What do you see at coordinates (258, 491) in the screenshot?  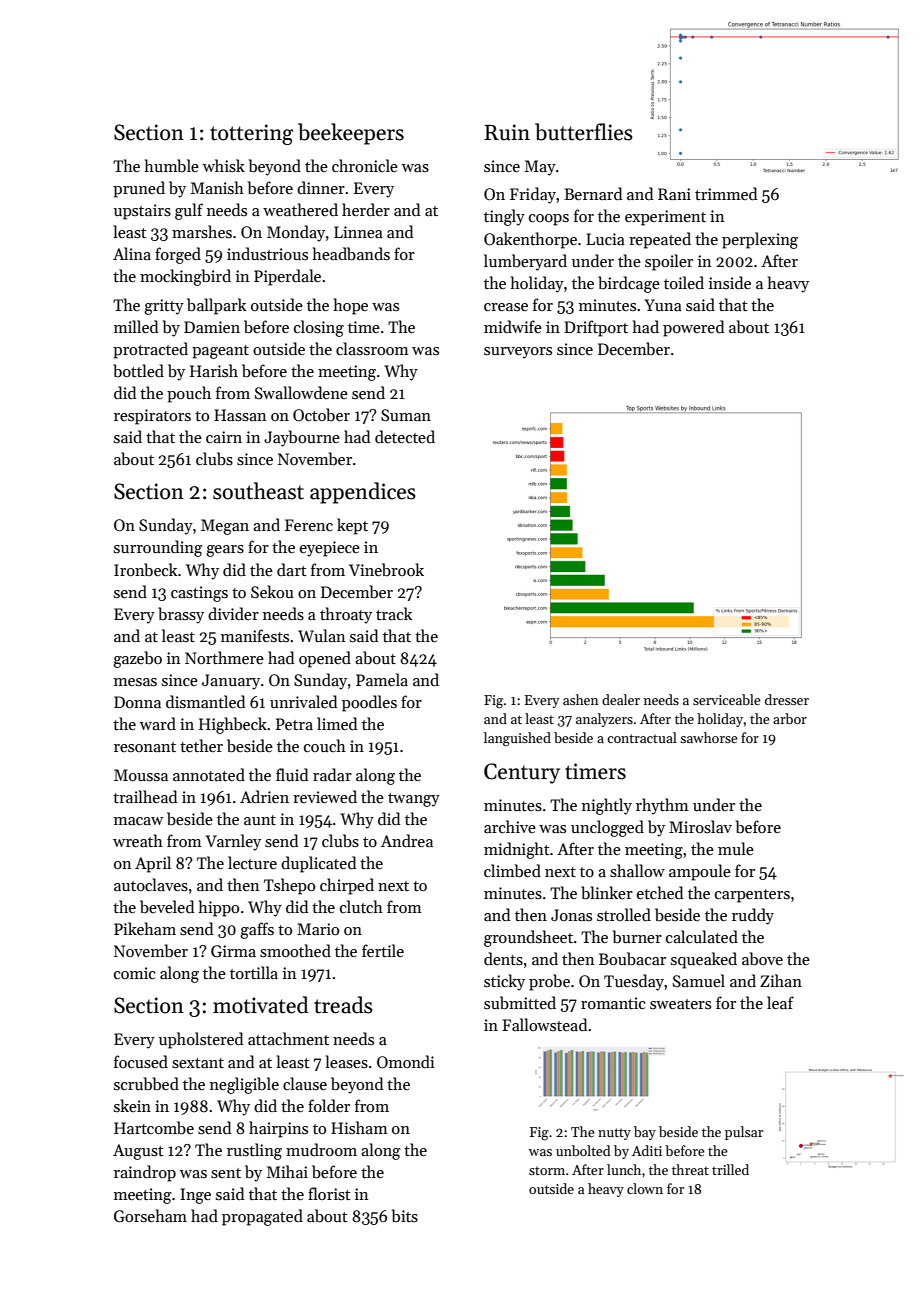 I see `southeast` at bounding box center [258, 491].
